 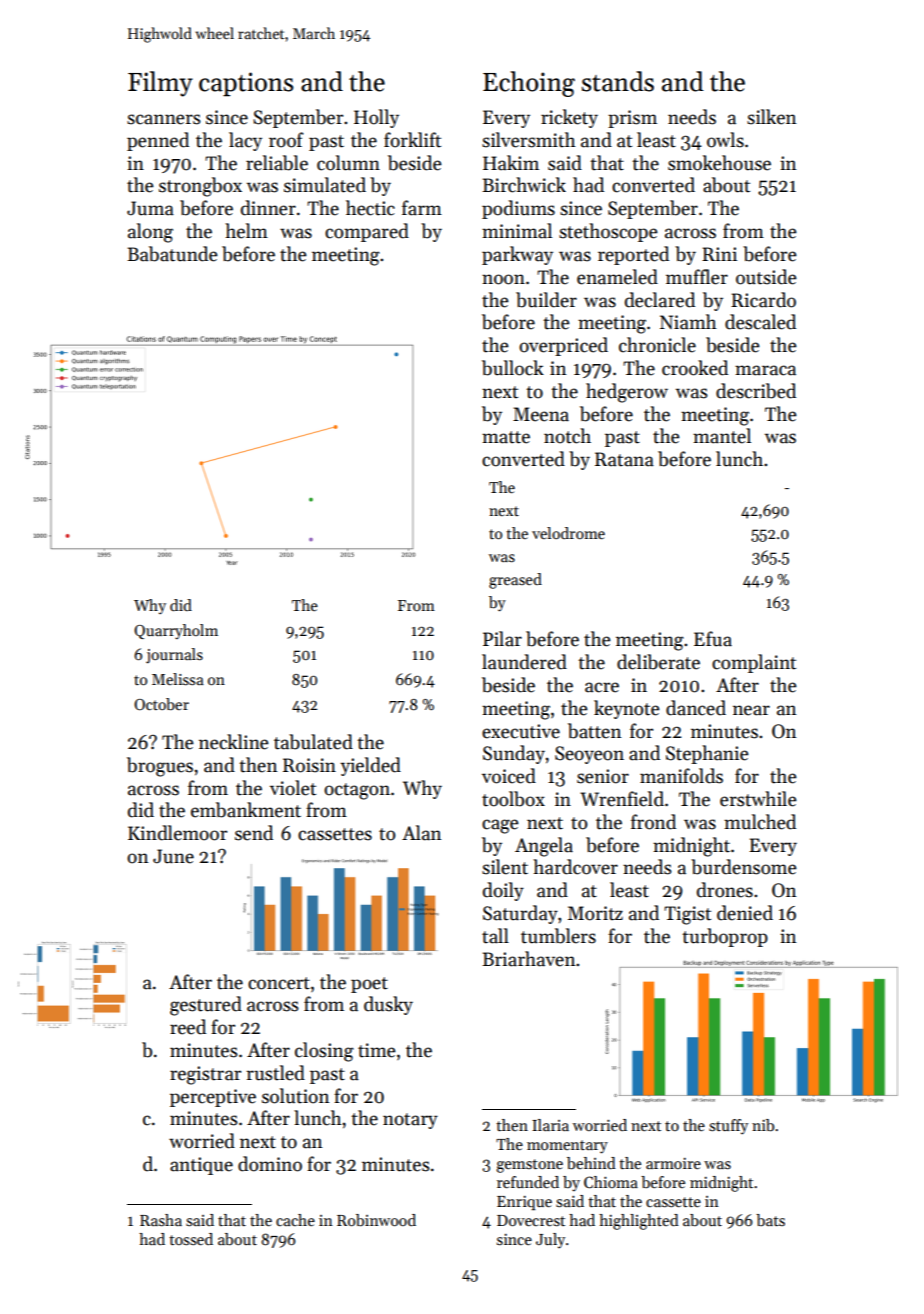 I want to click on tossed, so click(x=191, y=1239).
